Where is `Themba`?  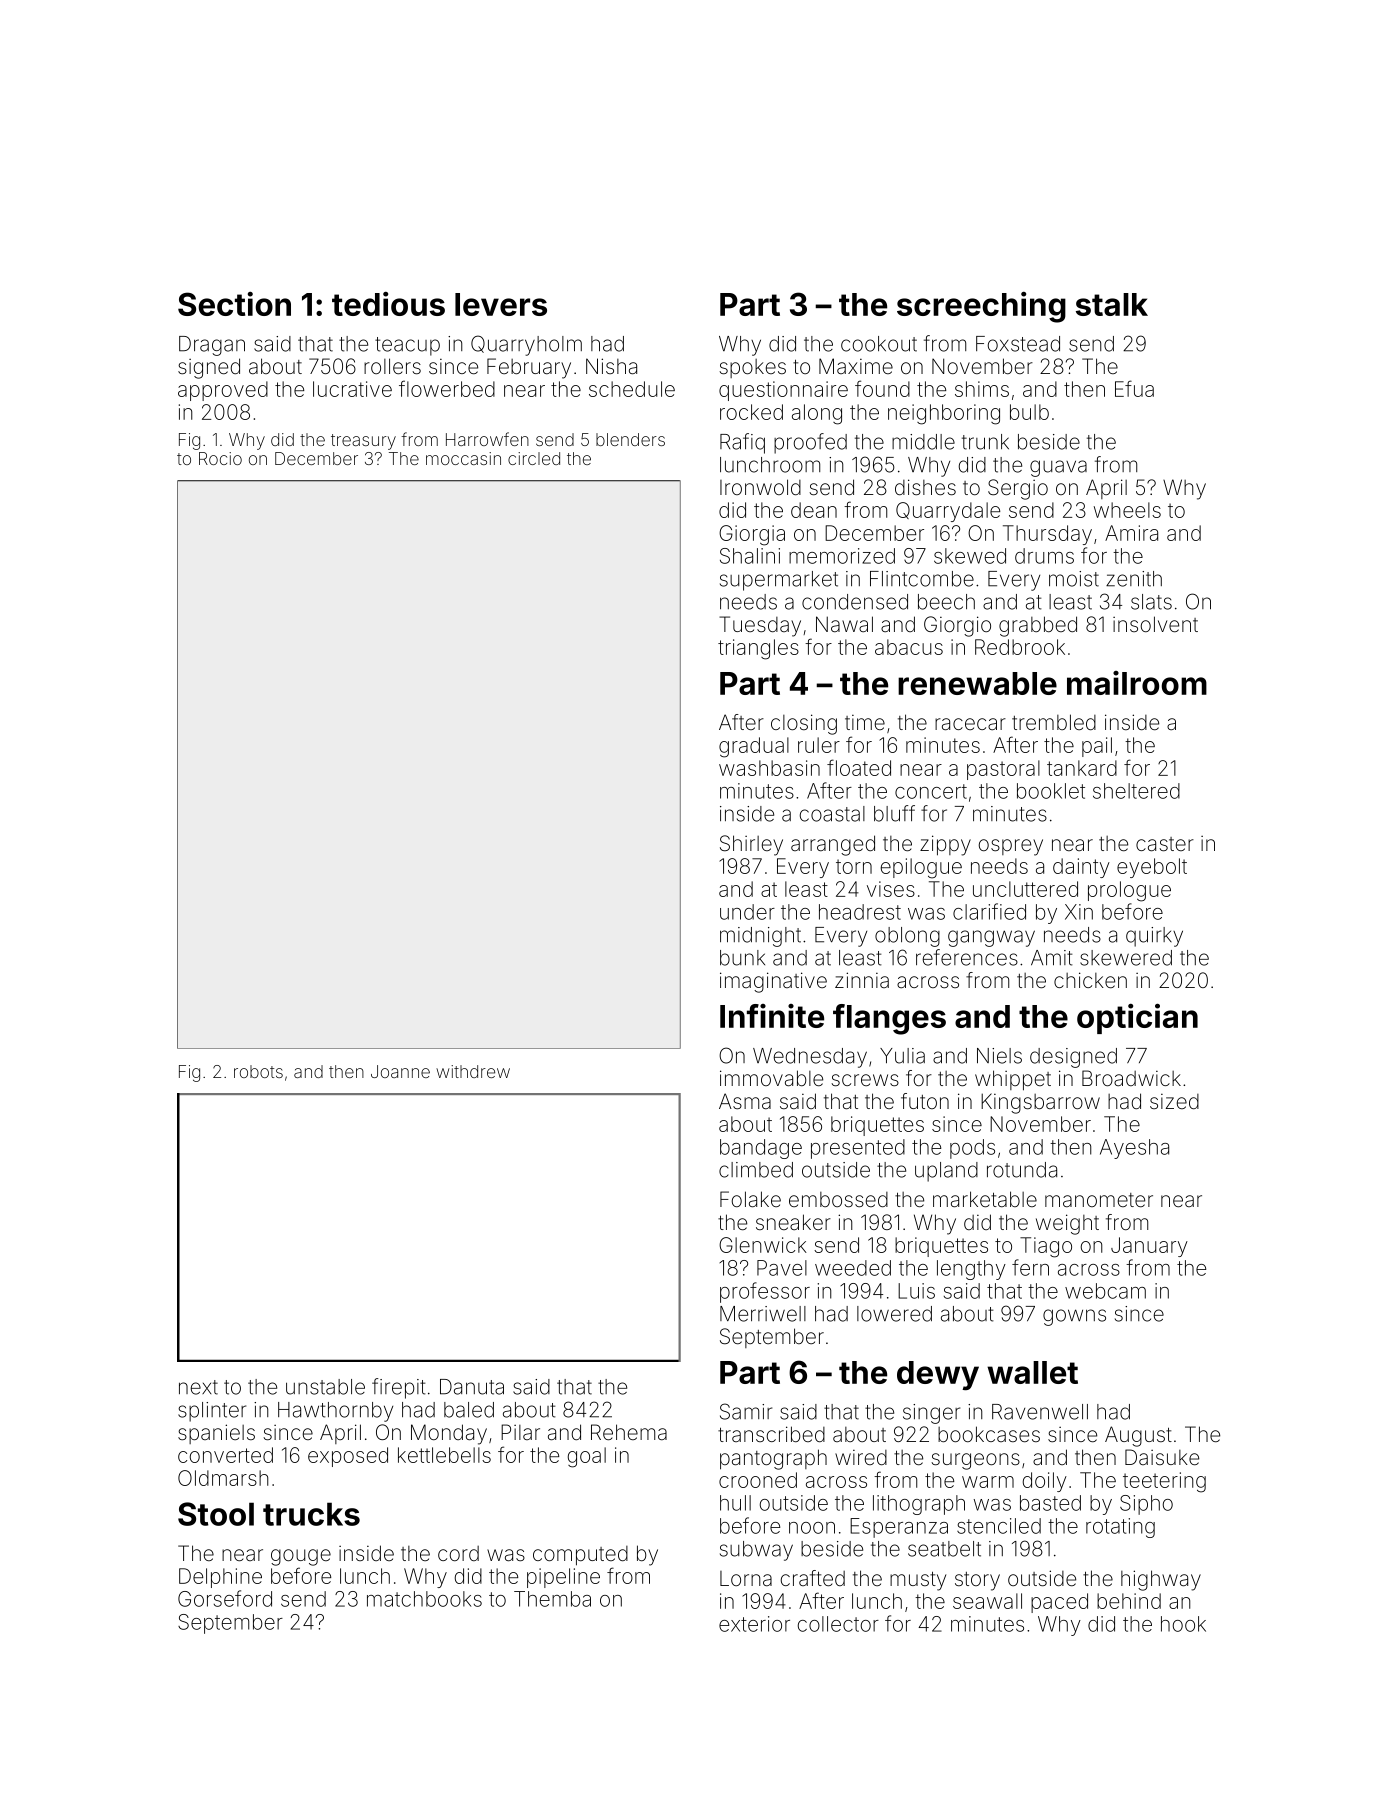 Themba is located at coordinates (552, 1599).
